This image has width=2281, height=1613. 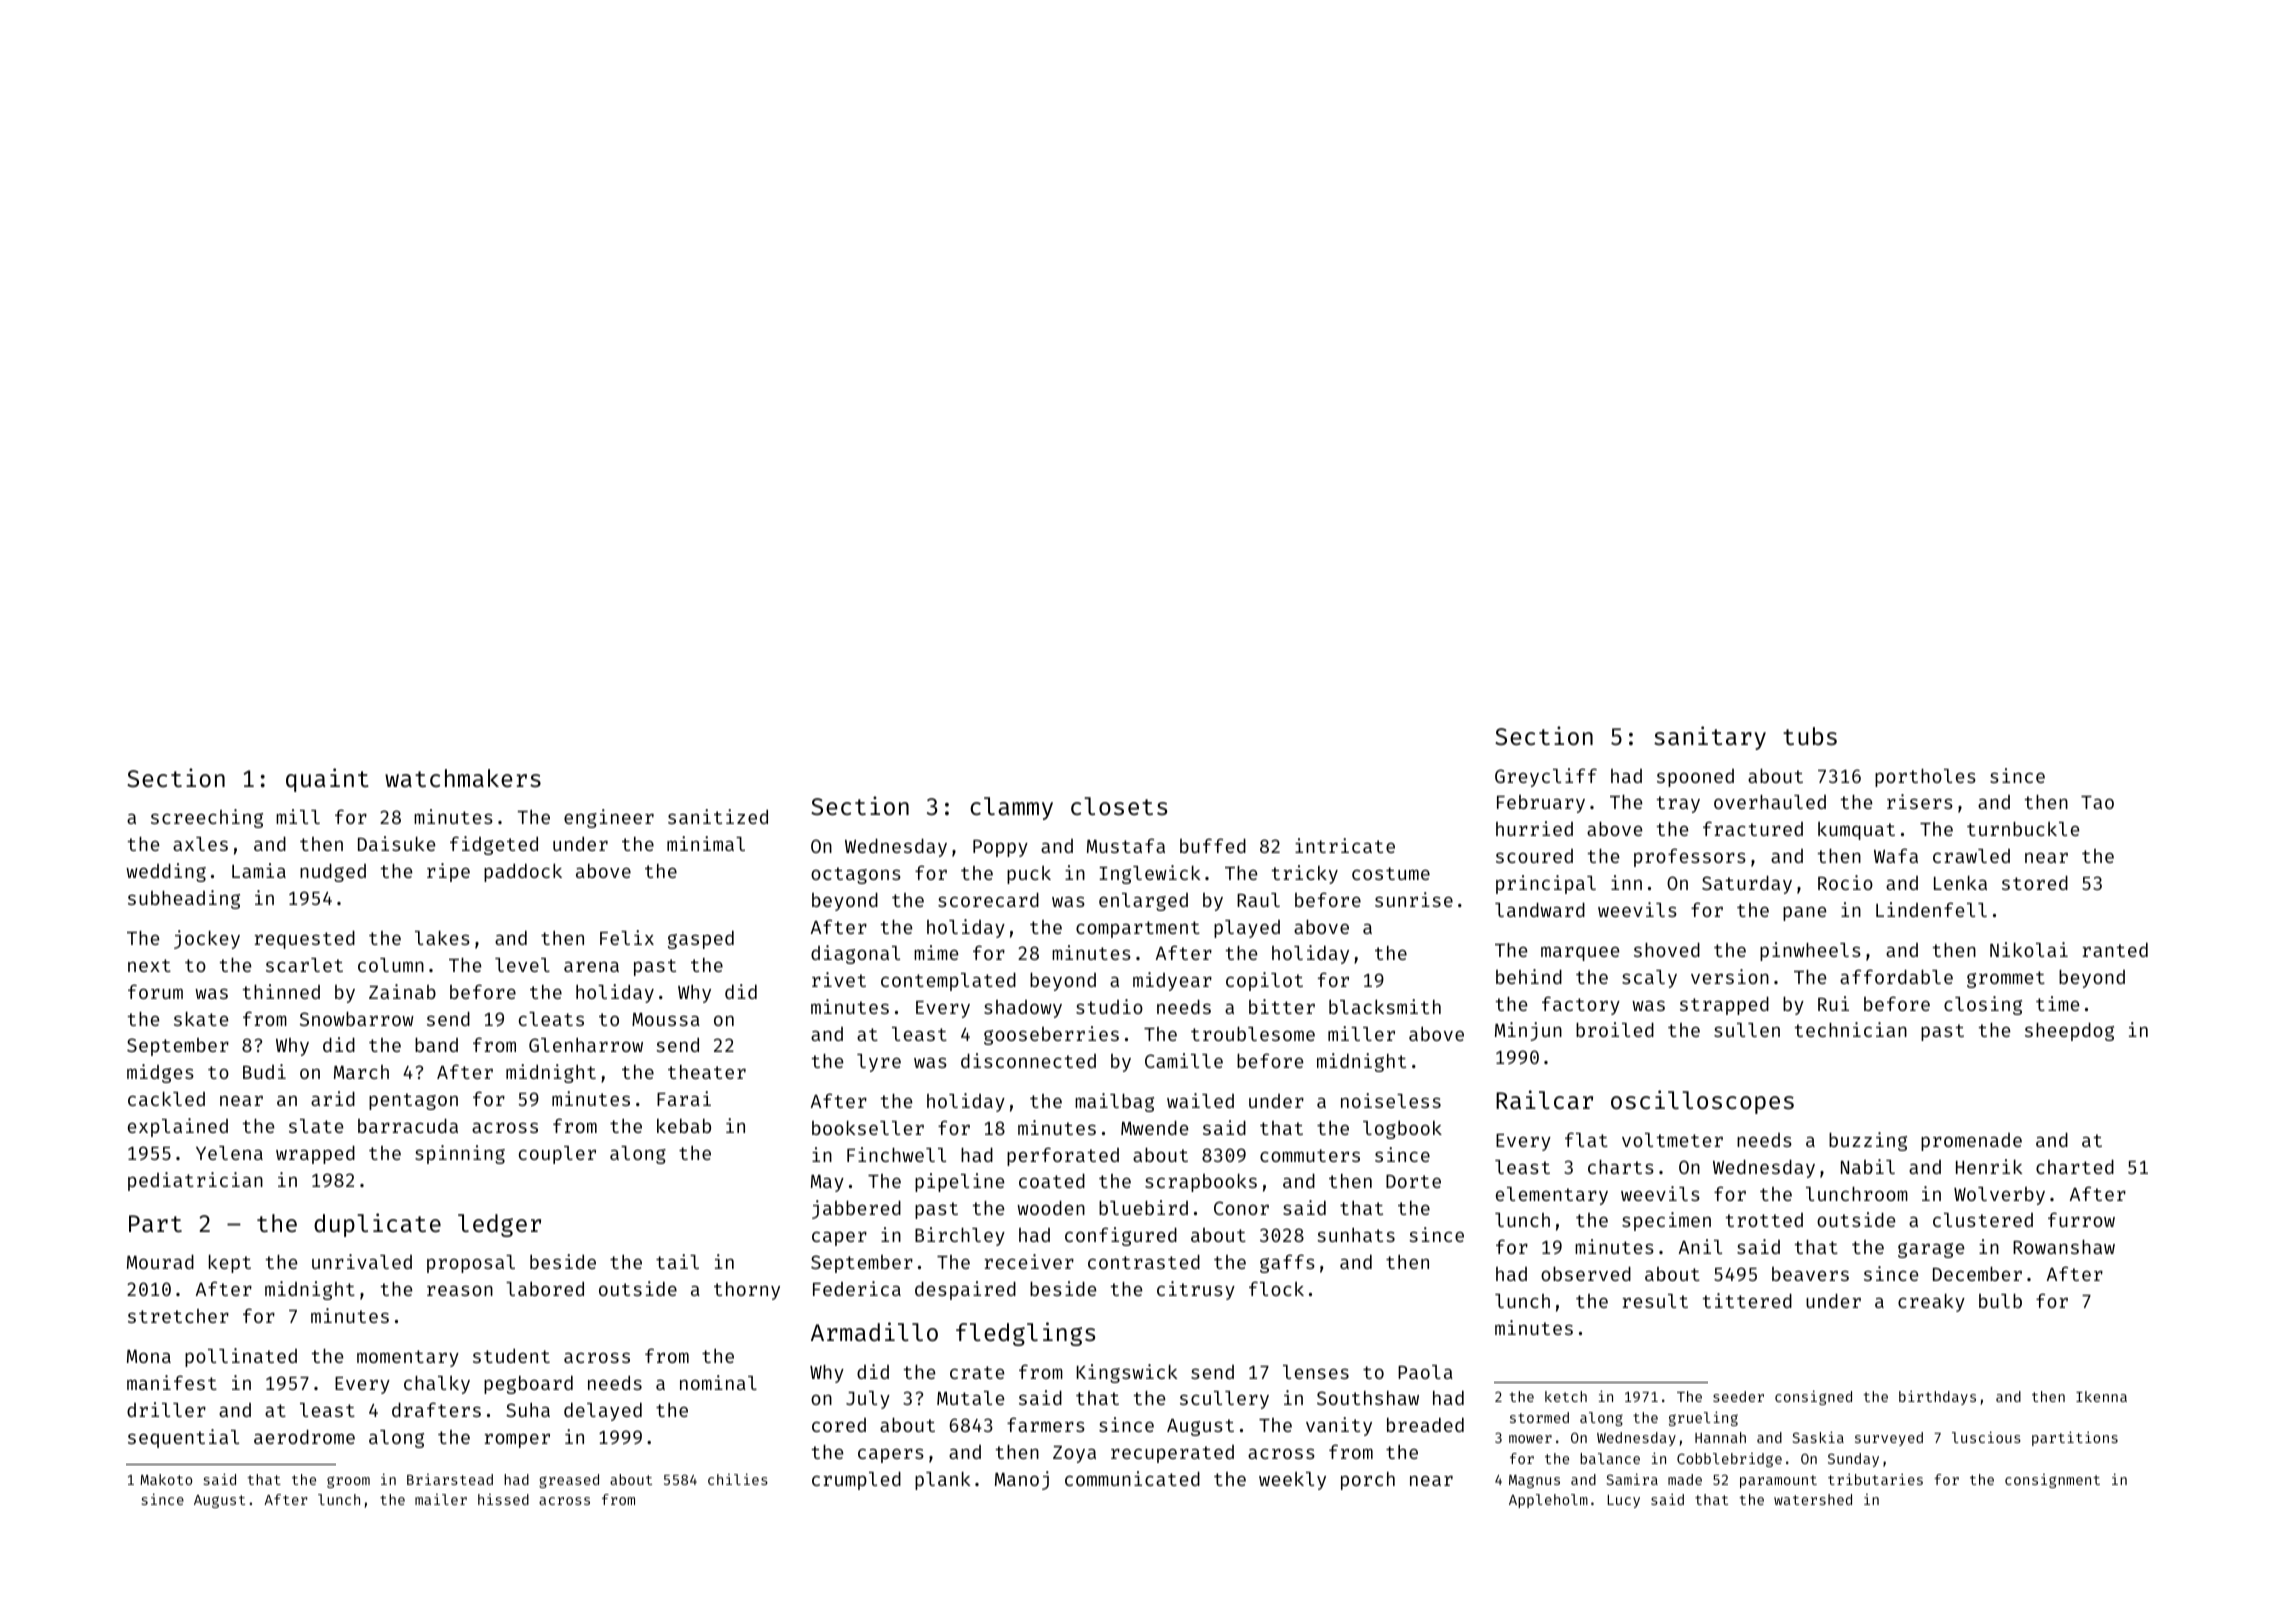 What do you see at coordinates (503, 1499) in the image?
I see `hissed` at bounding box center [503, 1499].
